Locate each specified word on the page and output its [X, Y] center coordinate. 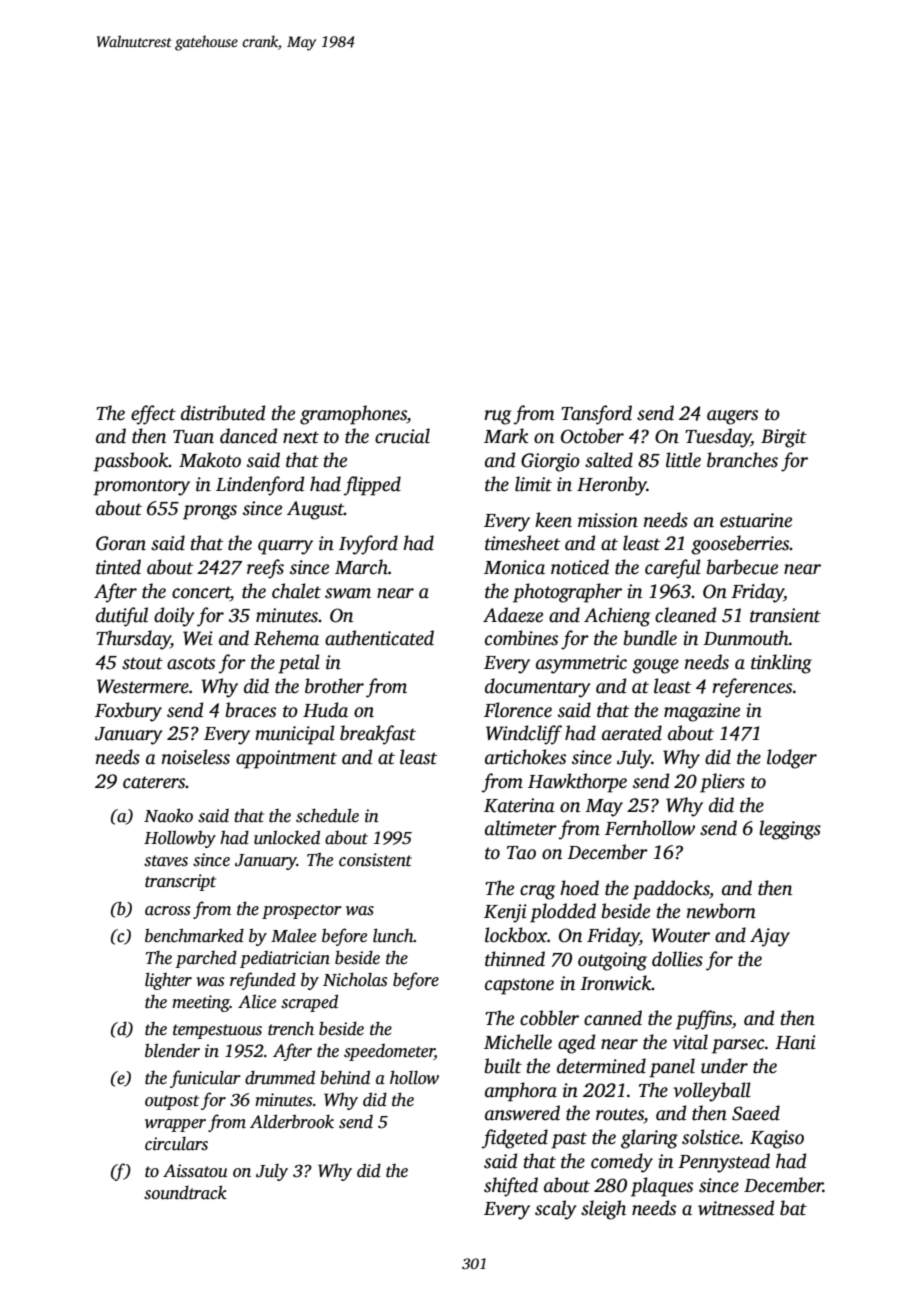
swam [348, 593]
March [361, 567]
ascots [191, 663]
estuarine [756, 520]
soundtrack [185, 1192]
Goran [121, 543]
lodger [792, 759]
